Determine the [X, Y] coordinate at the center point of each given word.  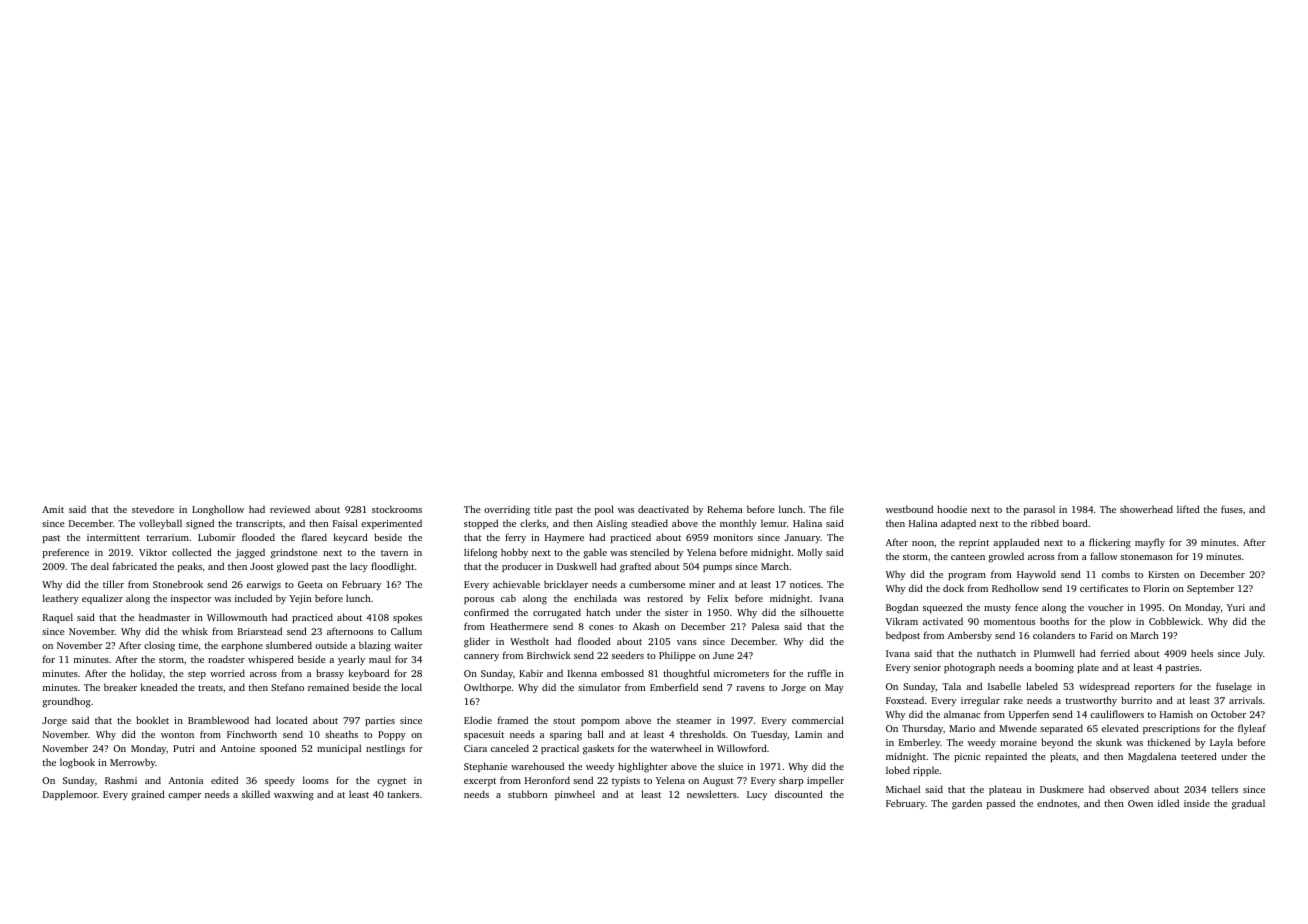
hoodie [952, 509]
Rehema [725, 509]
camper [184, 796]
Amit [53, 509]
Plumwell [1054, 653]
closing [159, 646]
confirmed [486, 612]
